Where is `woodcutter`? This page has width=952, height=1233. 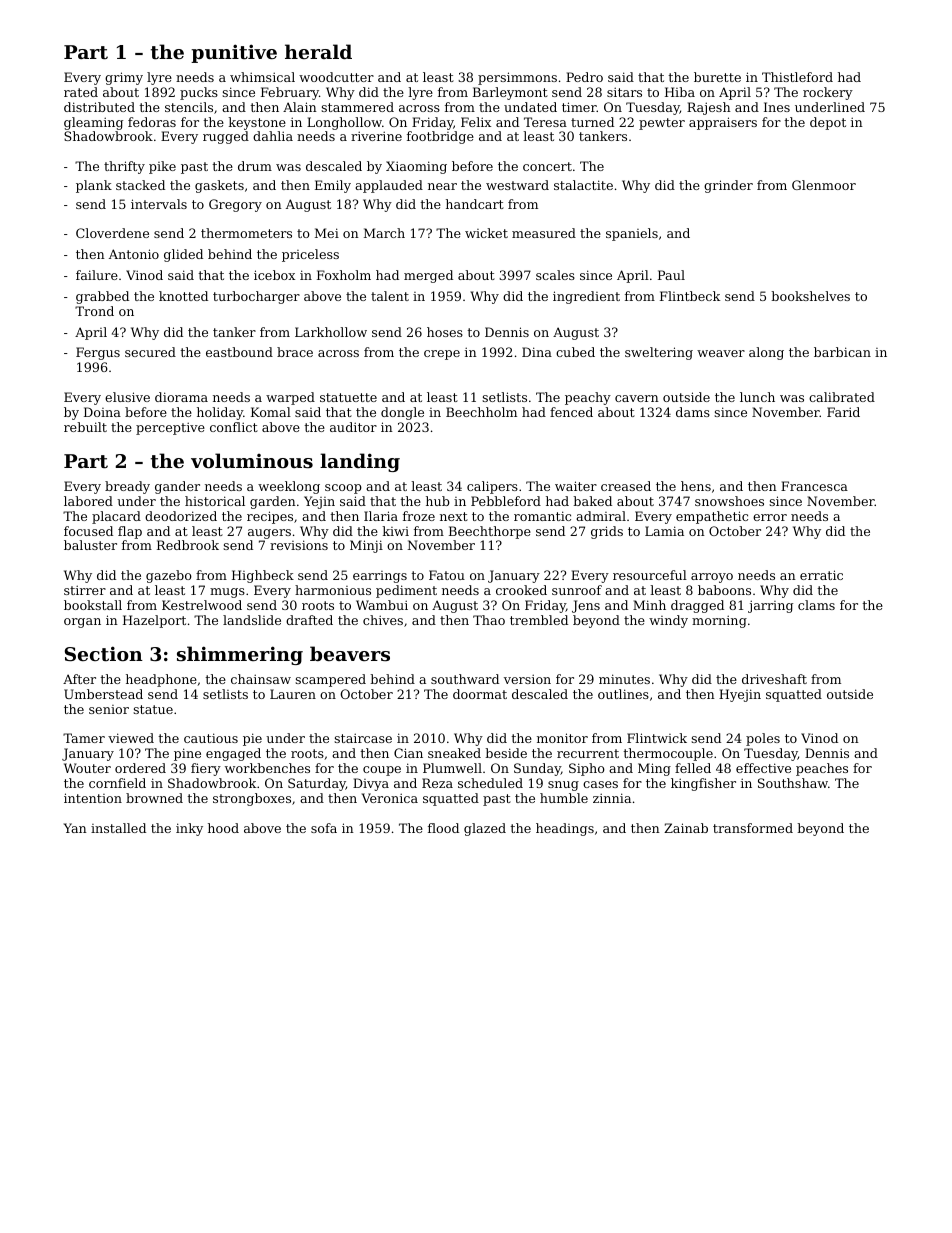 woodcutter is located at coordinates (336, 77).
